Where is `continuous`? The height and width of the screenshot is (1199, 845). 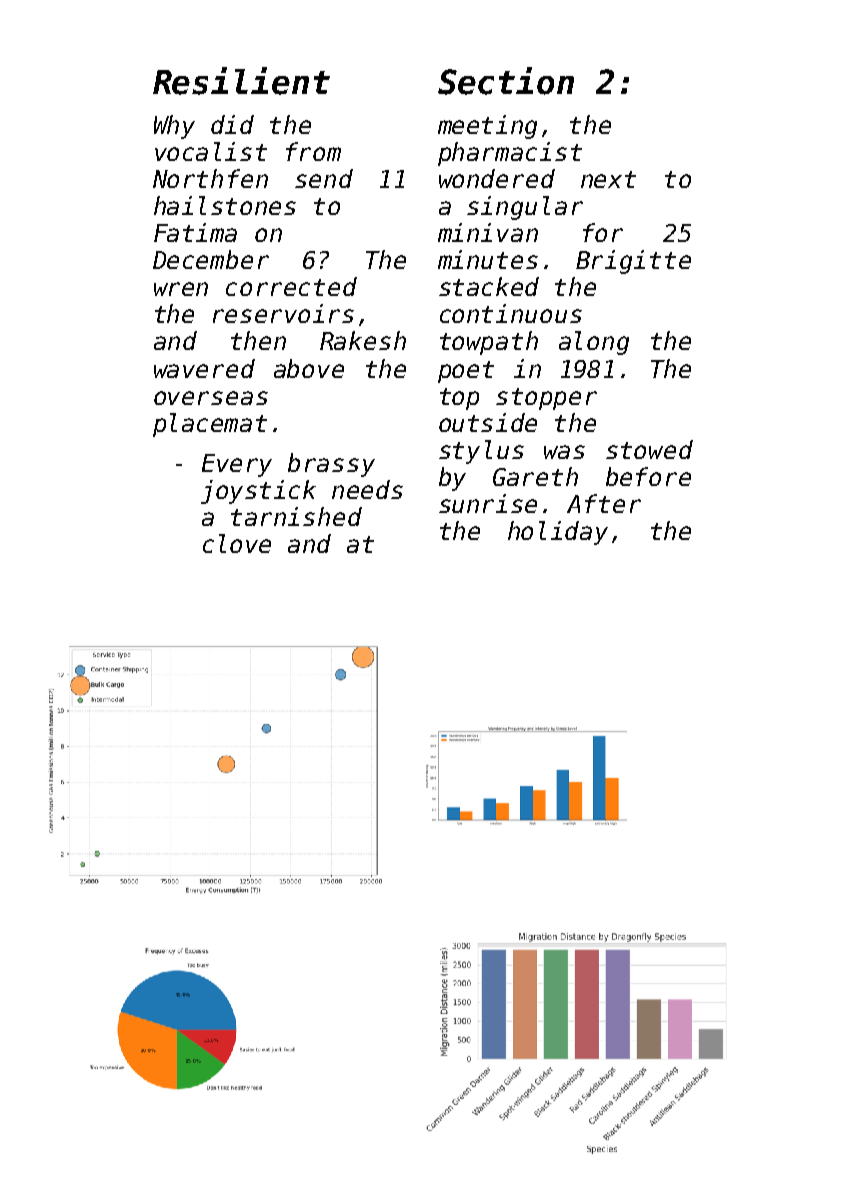 continuous is located at coordinates (511, 313).
